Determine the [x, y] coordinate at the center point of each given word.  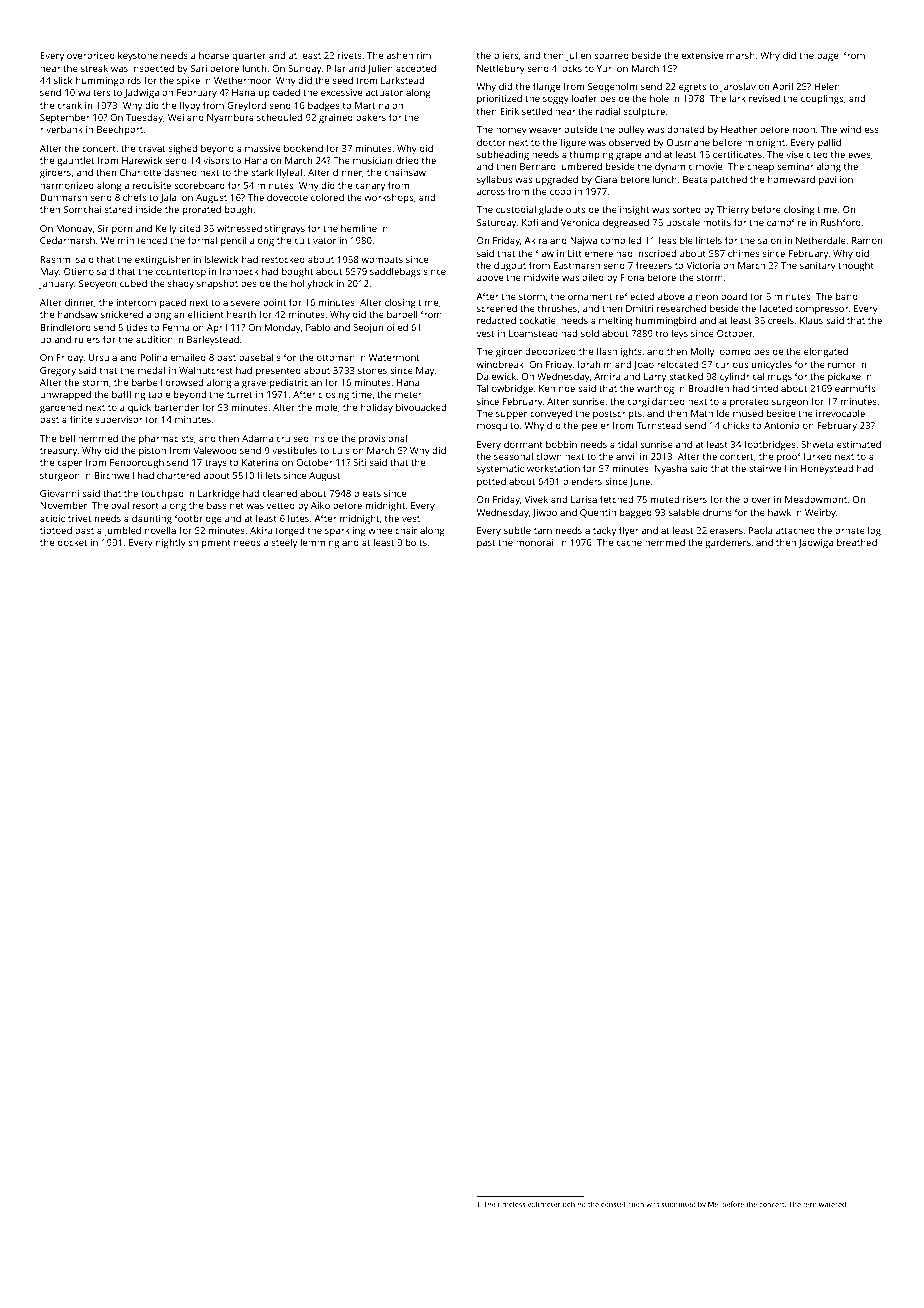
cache [629, 542]
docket [73, 542]
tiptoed [56, 531]
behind [574, 1204]
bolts [416, 542]
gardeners [728, 543]
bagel [829, 57]
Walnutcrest [206, 370]
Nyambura [230, 118]
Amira [607, 376]
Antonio [782, 425]
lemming [320, 544]
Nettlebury [501, 70]
